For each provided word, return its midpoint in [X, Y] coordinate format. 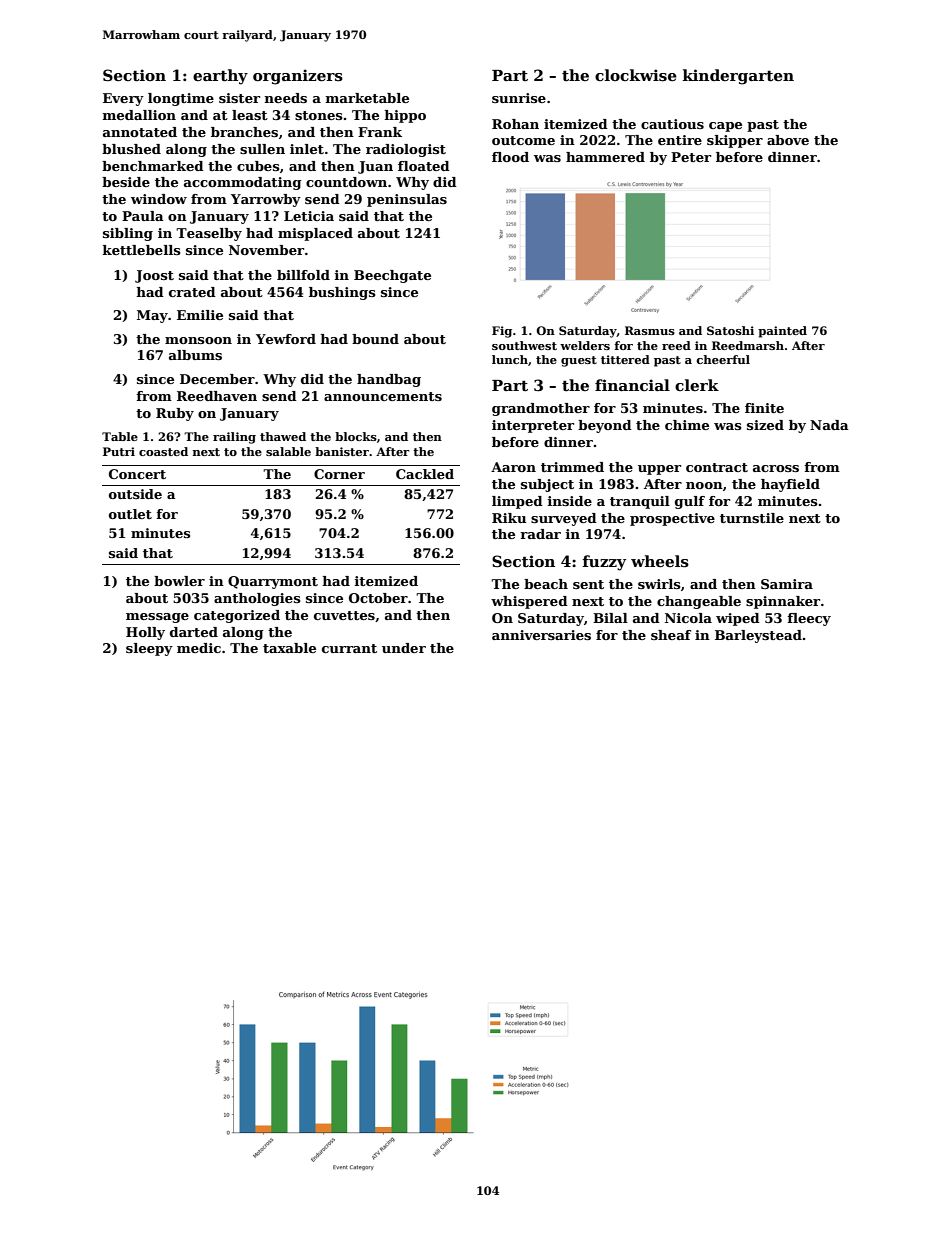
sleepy [149, 649]
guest [579, 361]
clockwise [636, 75]
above [788, 140]
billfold [303, 275]
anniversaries [541, 635]
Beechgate [392, 276]
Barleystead [758, 636]
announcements [383, 396]
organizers [298, 77]
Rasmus [650, 330]
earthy [220, 77]
